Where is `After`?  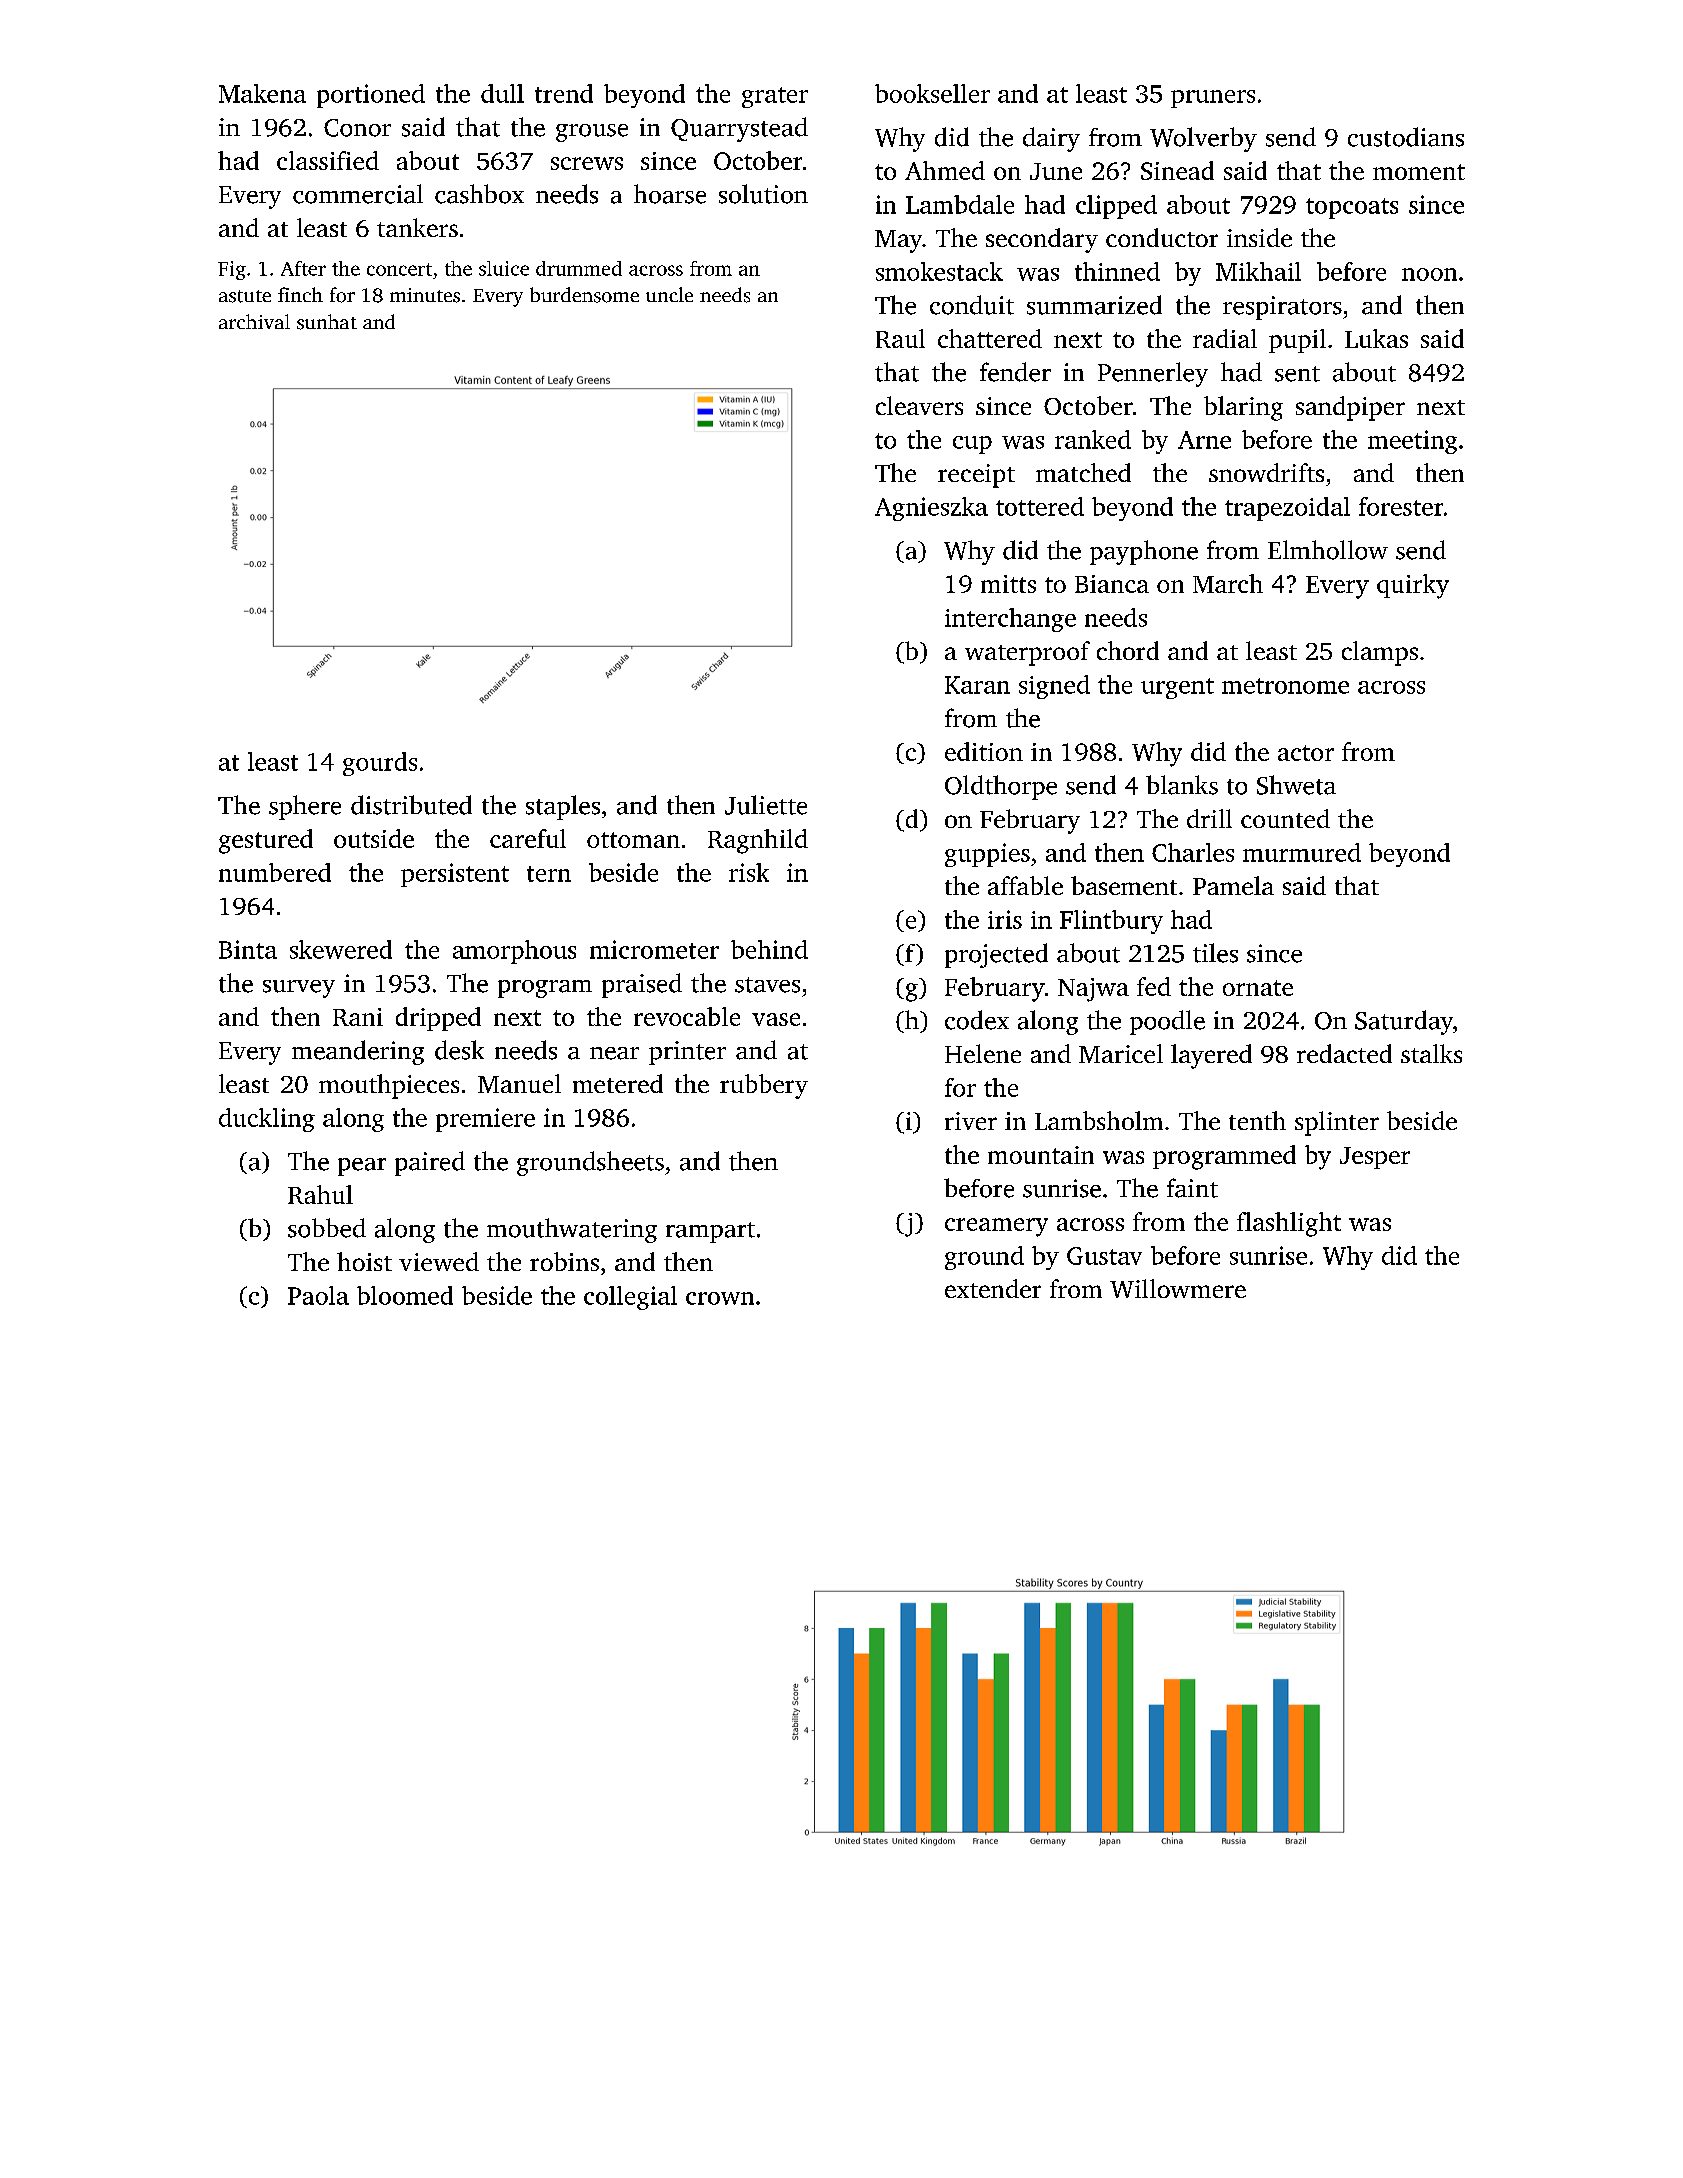 After is located at coordinates (303, 268).
